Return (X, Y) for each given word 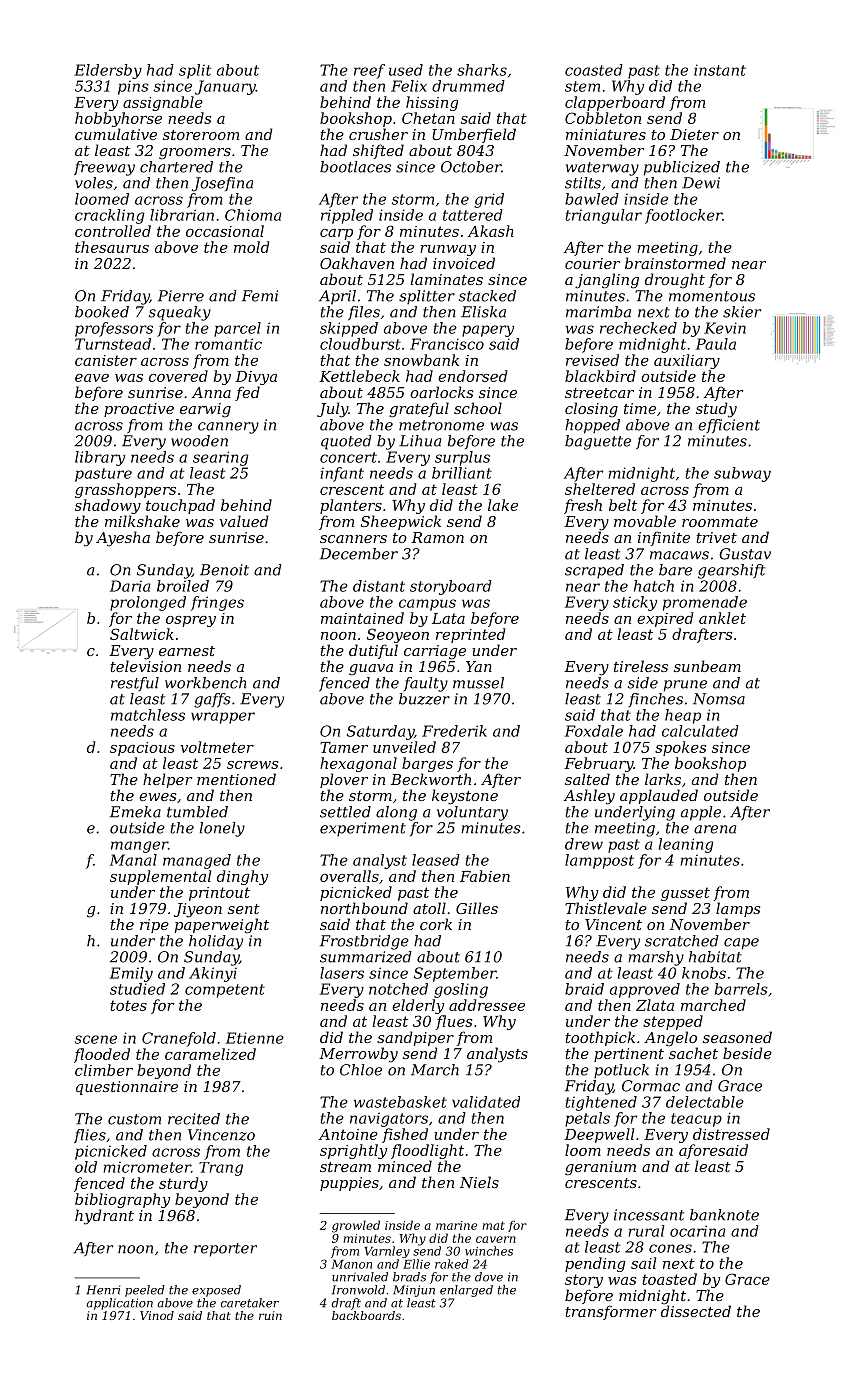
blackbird (600, 376)
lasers (342, 973)
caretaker (250, 1303)
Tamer (344, 747)
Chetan (428, 118)
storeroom (201, 135)
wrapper (223, 718)
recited (194, 1119)
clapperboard (615, 103)
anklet (722, 618)
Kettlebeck (359, 376)
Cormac (651, 1086)
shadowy (108, 506)
